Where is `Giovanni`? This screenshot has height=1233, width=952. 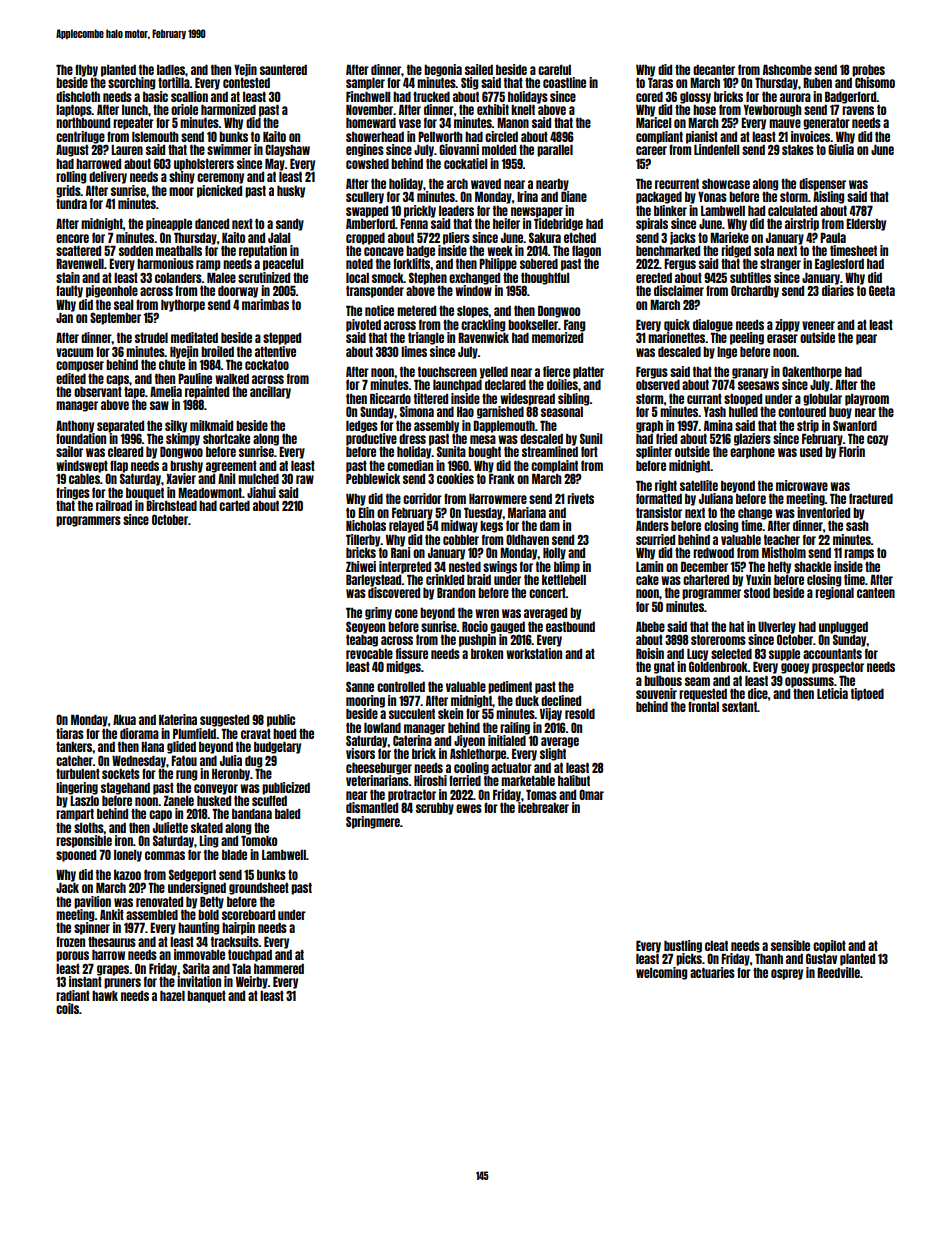 Giovanni is located at coordinates (459, 149).
